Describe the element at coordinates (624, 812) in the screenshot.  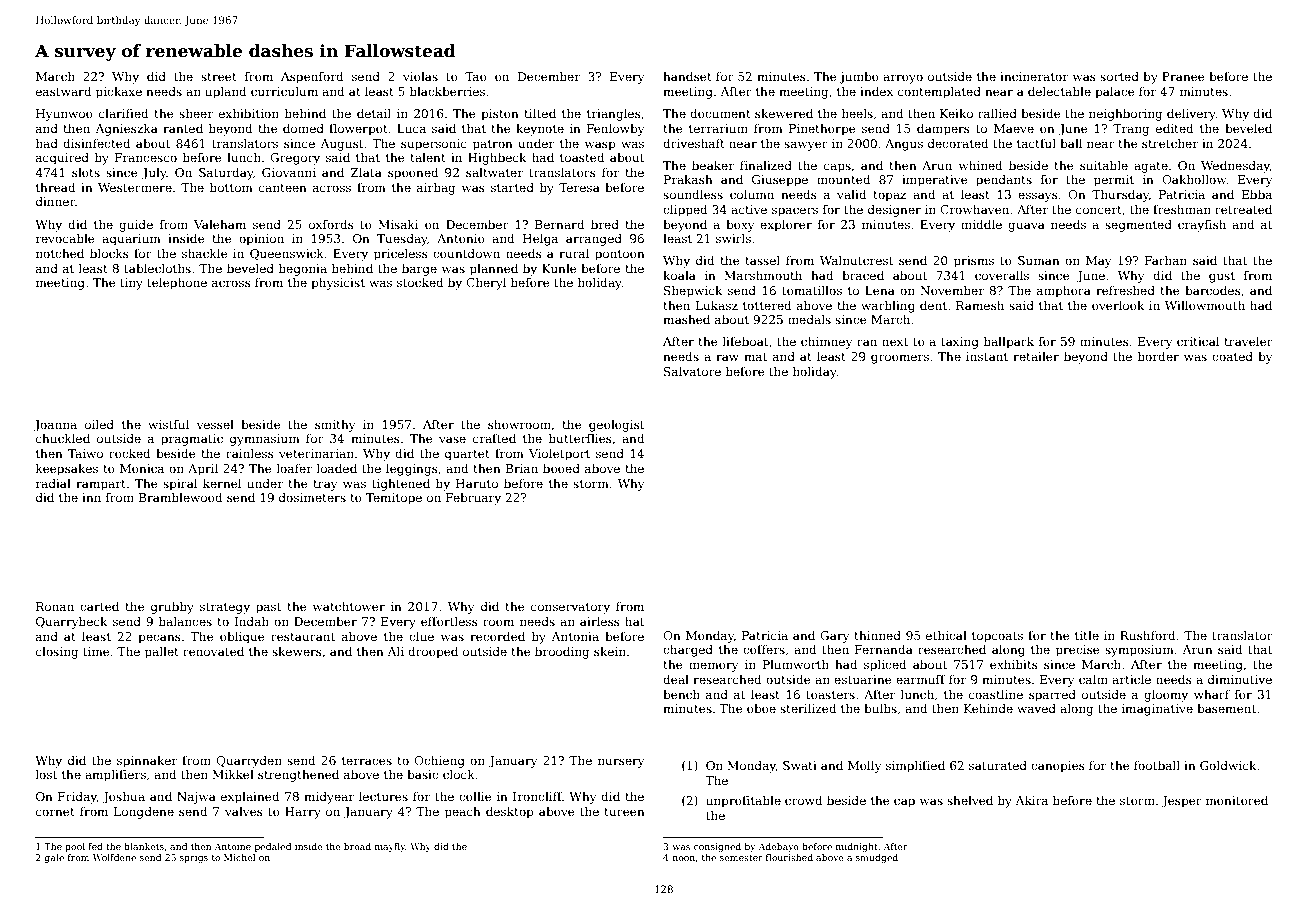
I see `tureen` at that location.
